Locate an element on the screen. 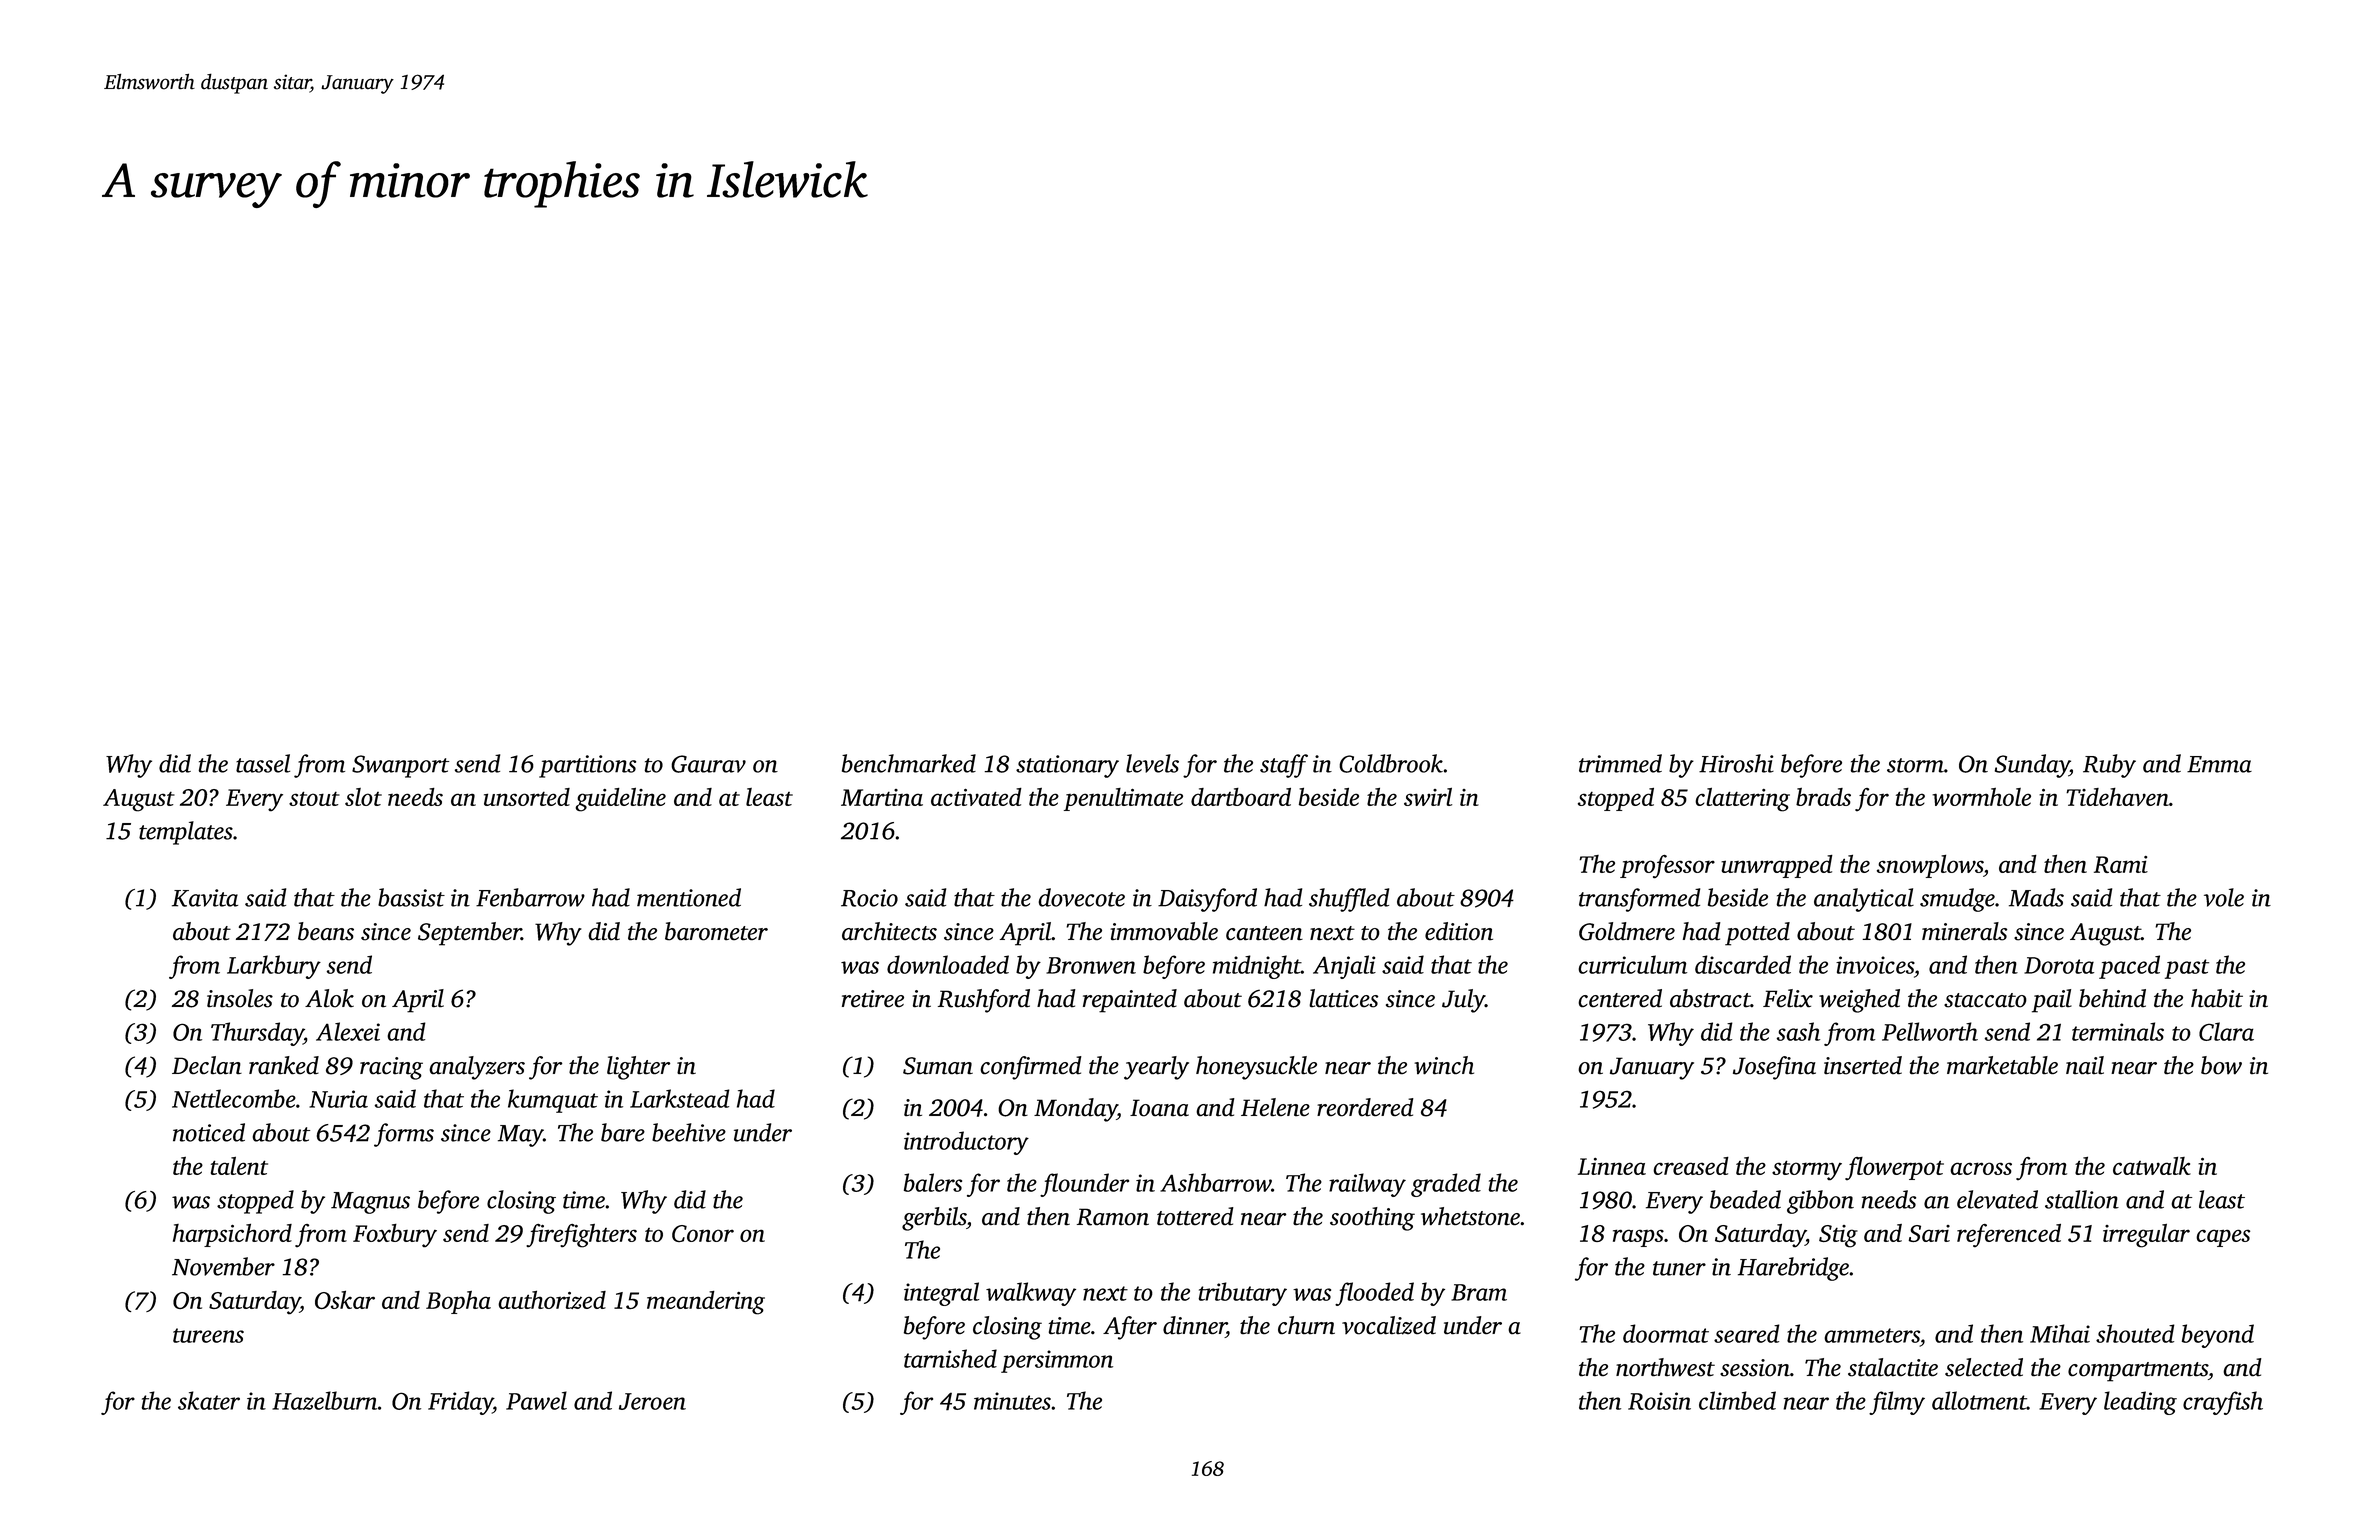  minutes is located at coordinates (1012, 1401).
